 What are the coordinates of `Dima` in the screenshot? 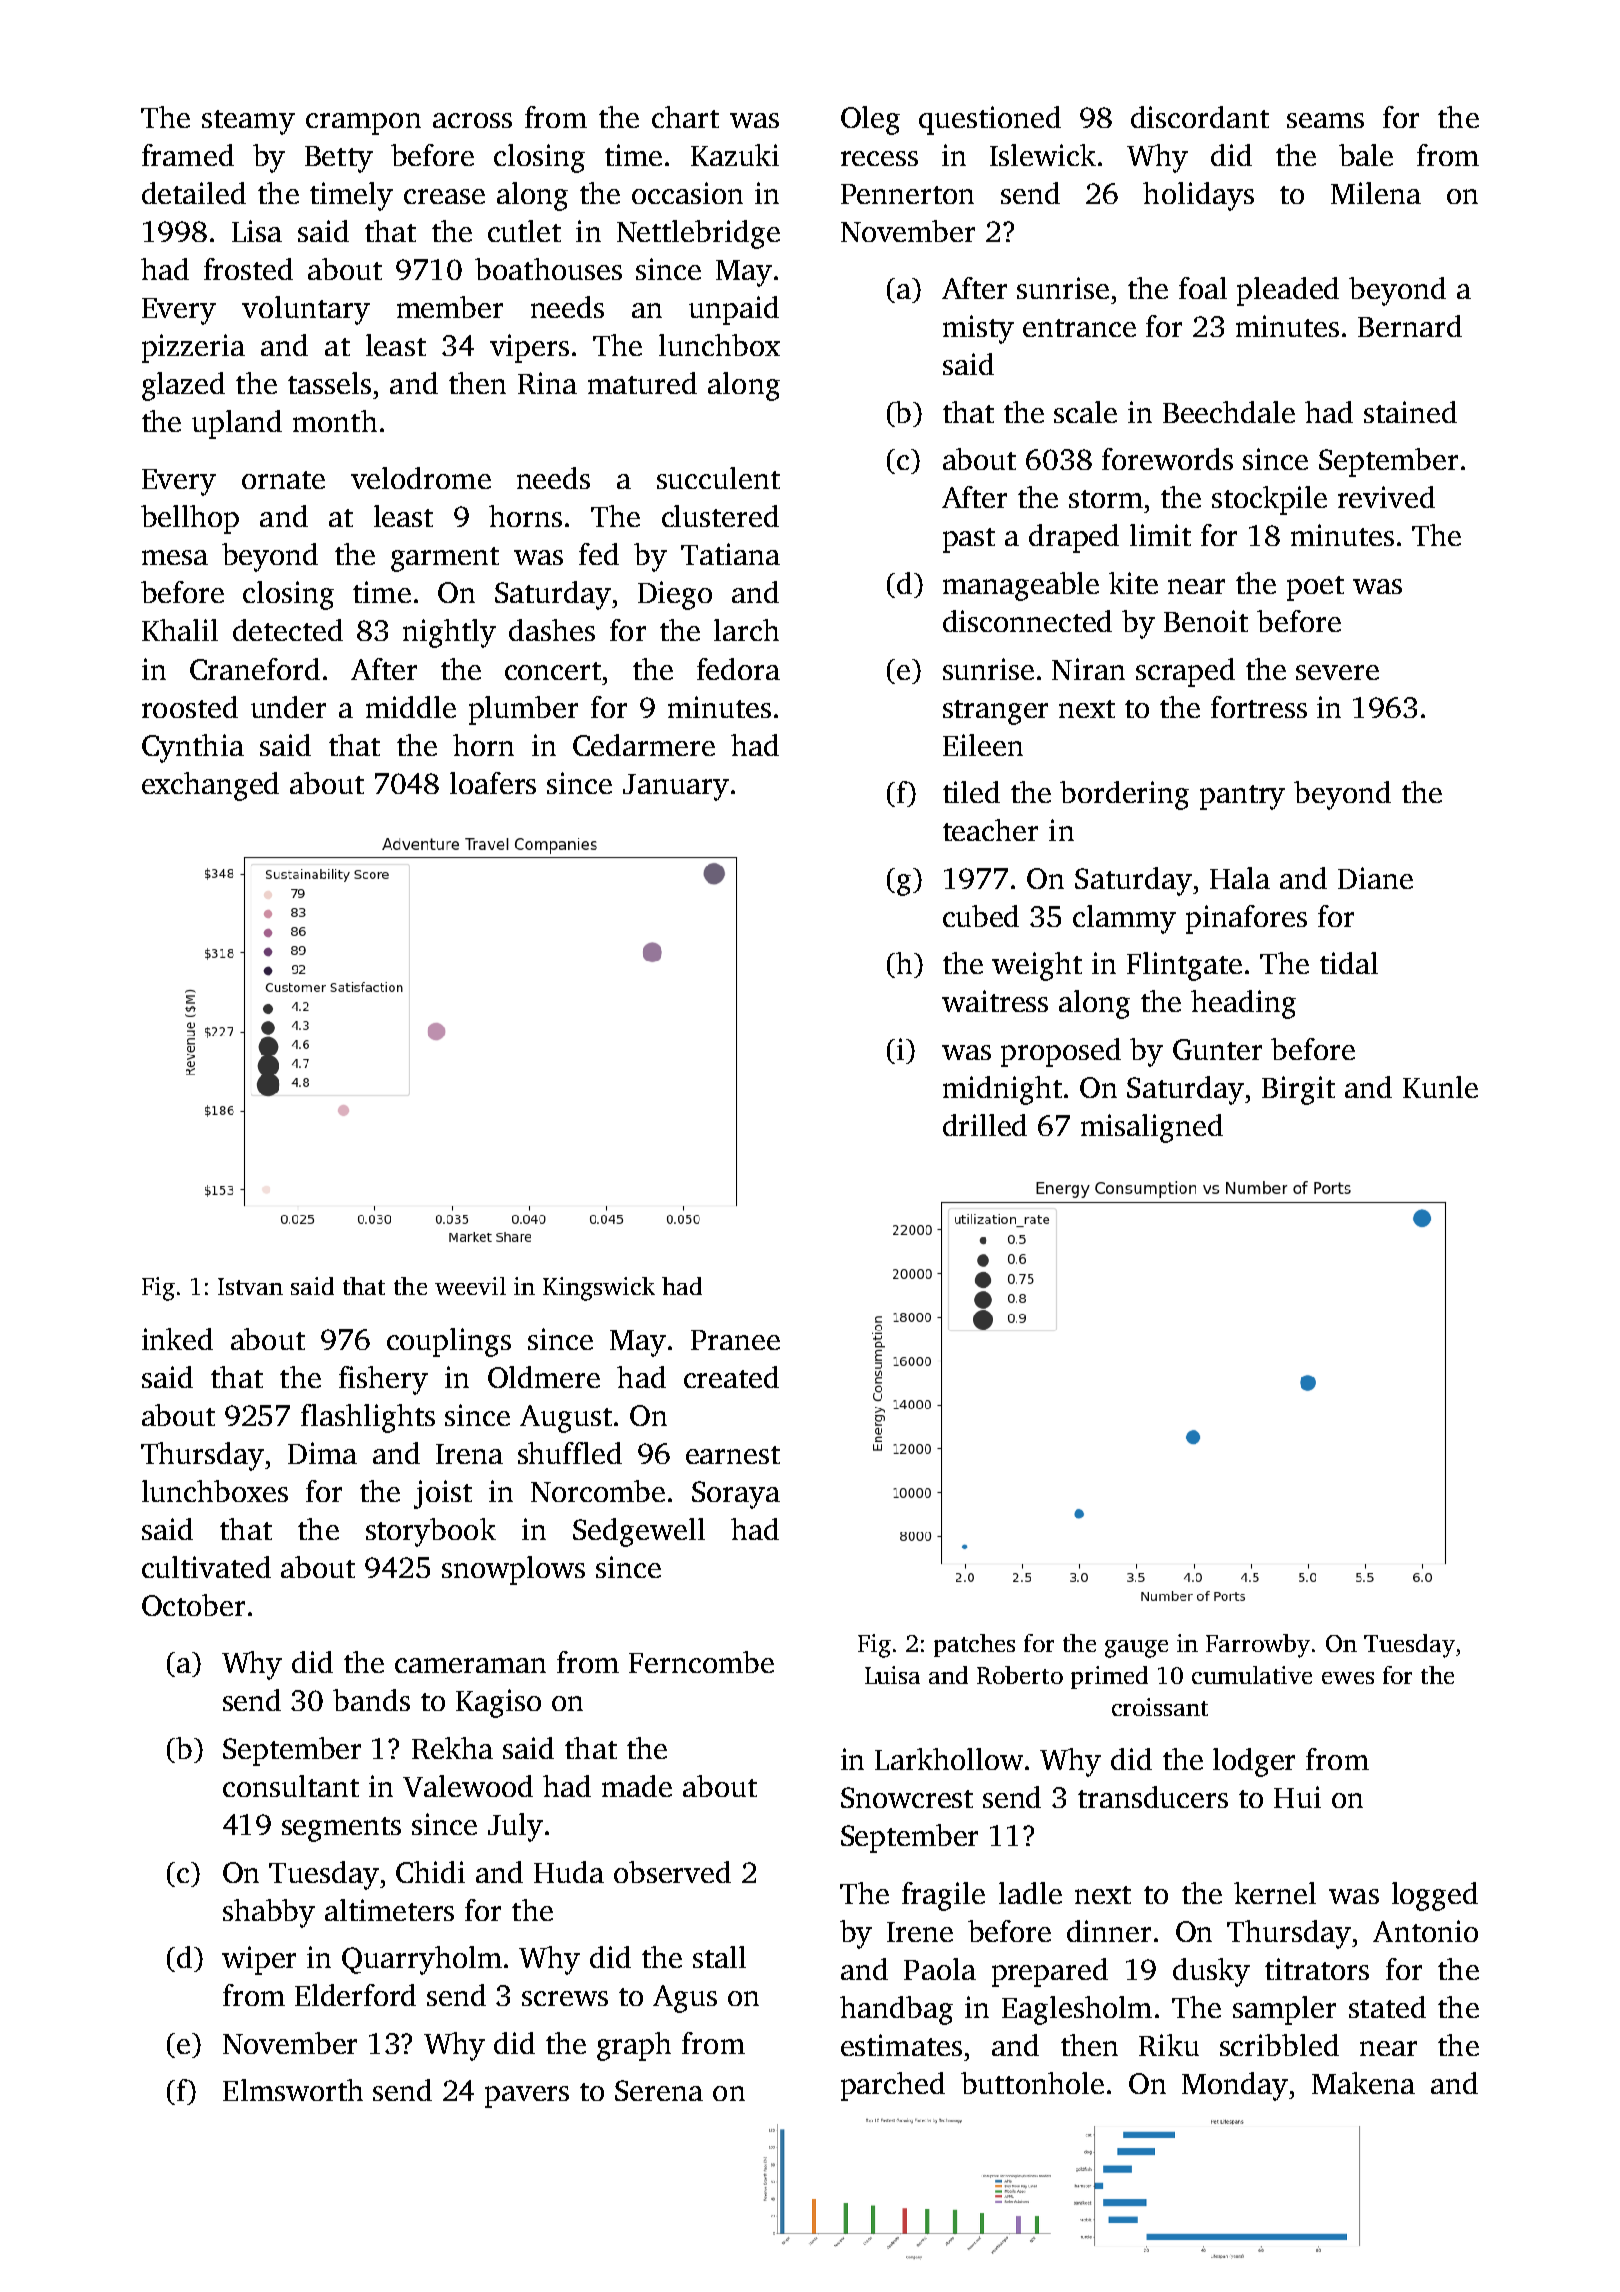 It's located at (322, 1453).
